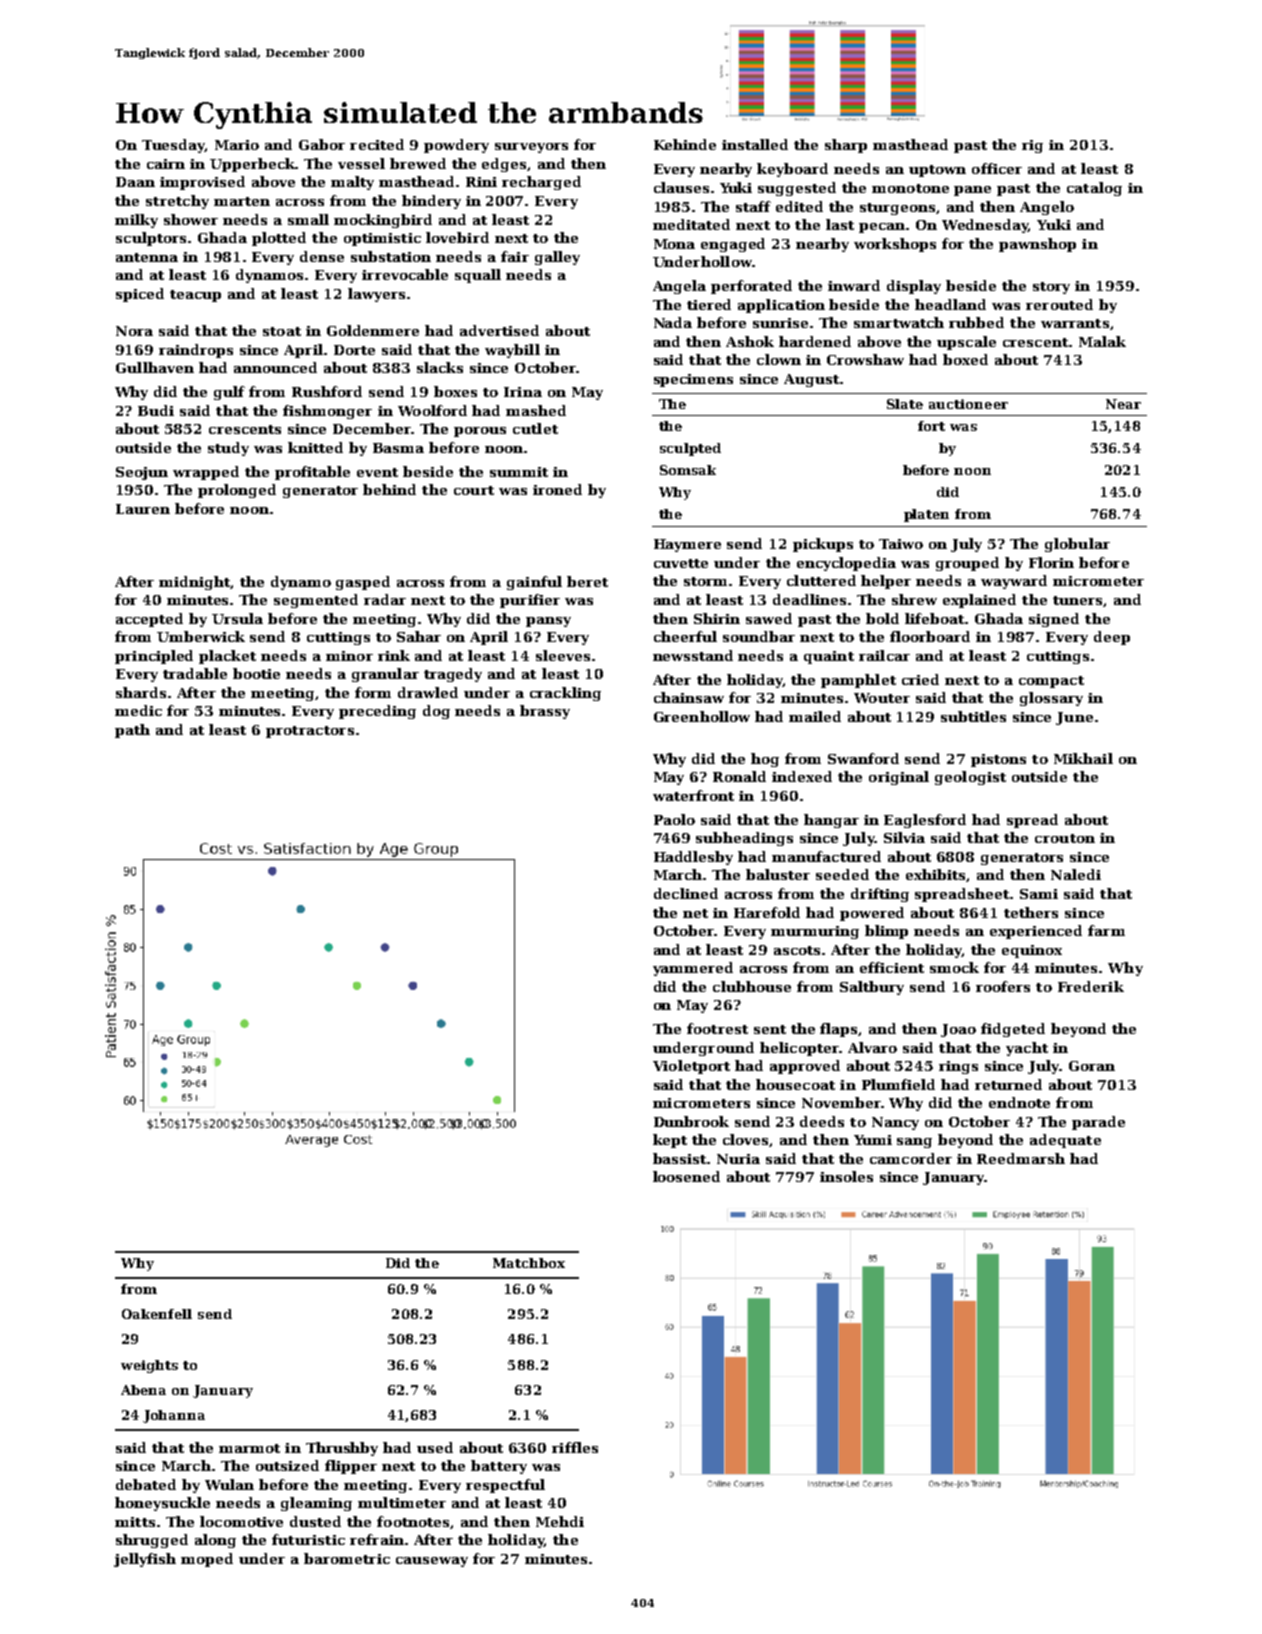 The width and height of the document is (1262, 1634). What do you see at coordinates (149, 620) in the document?
I see `accepted` at bounding box center [149, 620].
